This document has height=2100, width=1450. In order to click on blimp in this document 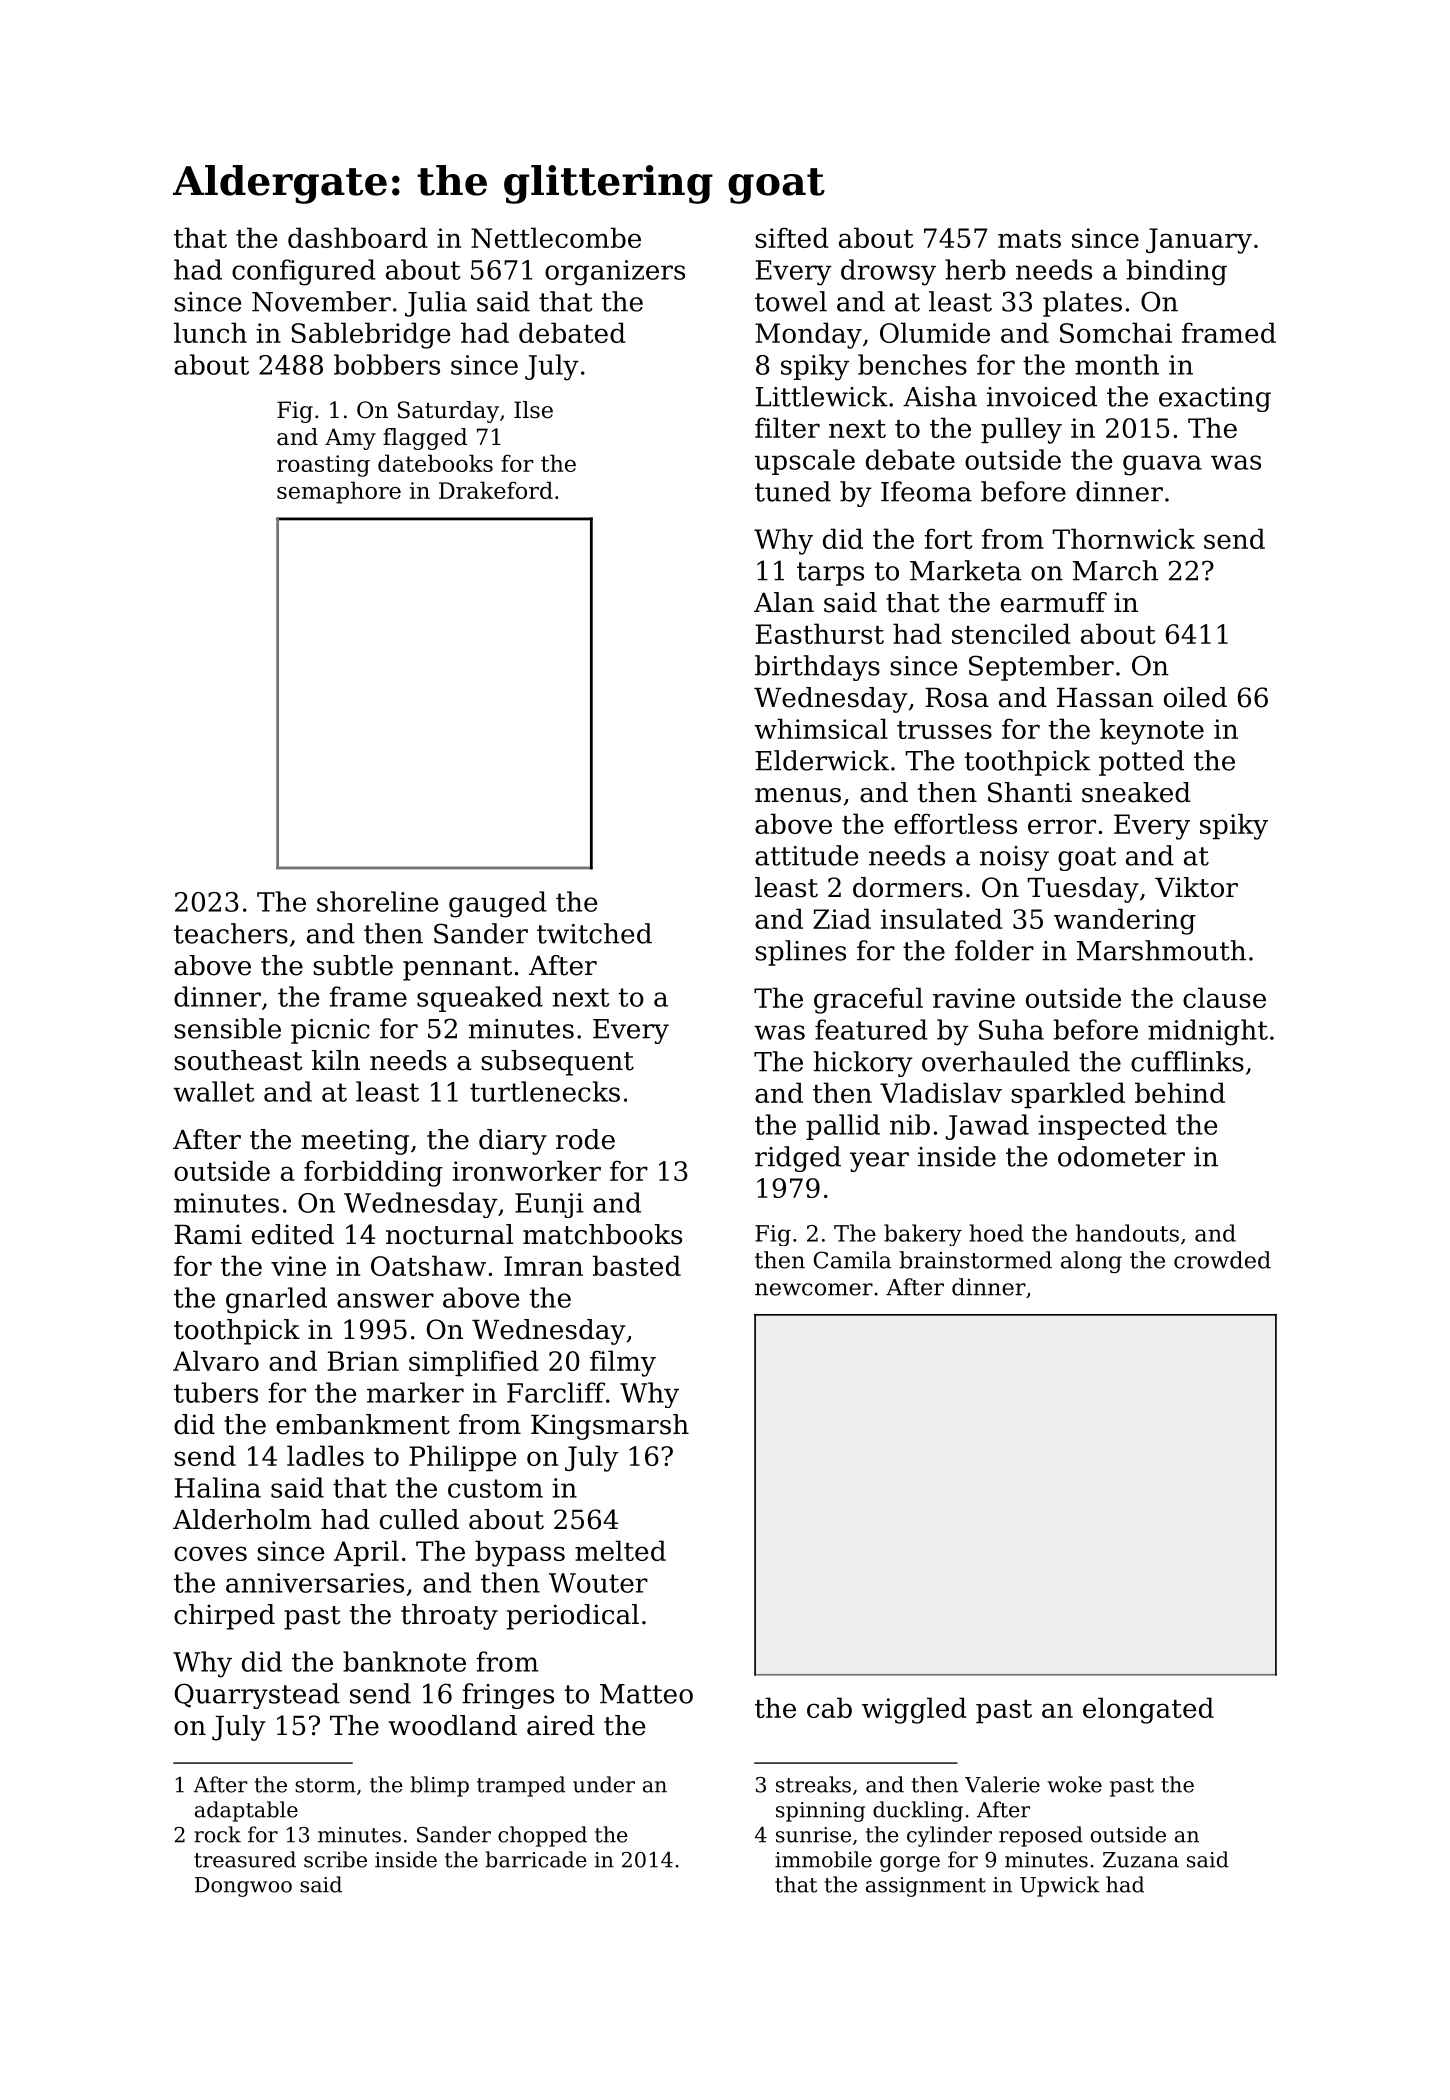, I will do `click(439, 1786)`.
